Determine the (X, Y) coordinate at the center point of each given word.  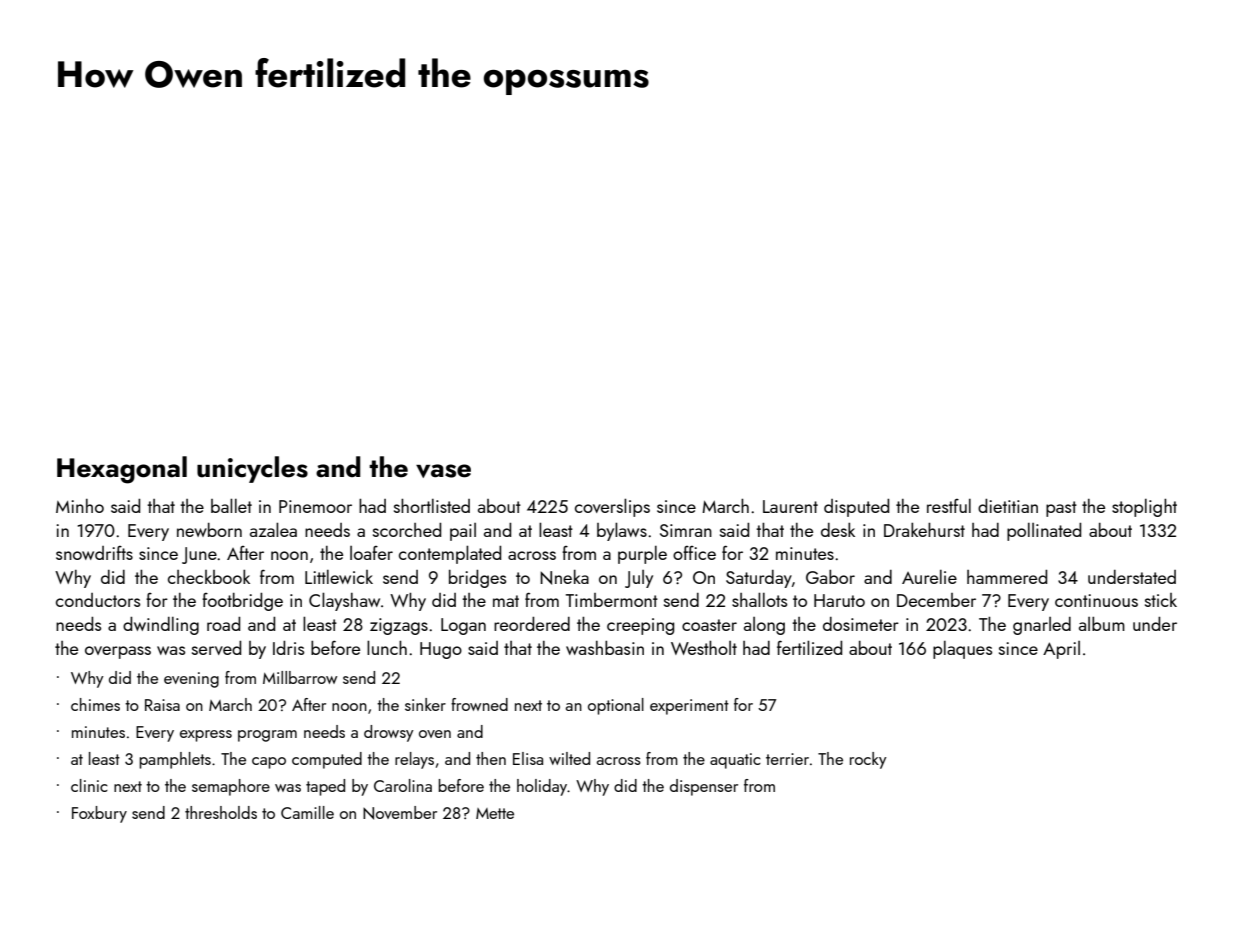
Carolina (403, 785)
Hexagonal (122, 470)
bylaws (622, 531)
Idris (288, 648)
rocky (868, 760)
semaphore (231, 787)
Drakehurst (924, 529)
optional (616, 706)
